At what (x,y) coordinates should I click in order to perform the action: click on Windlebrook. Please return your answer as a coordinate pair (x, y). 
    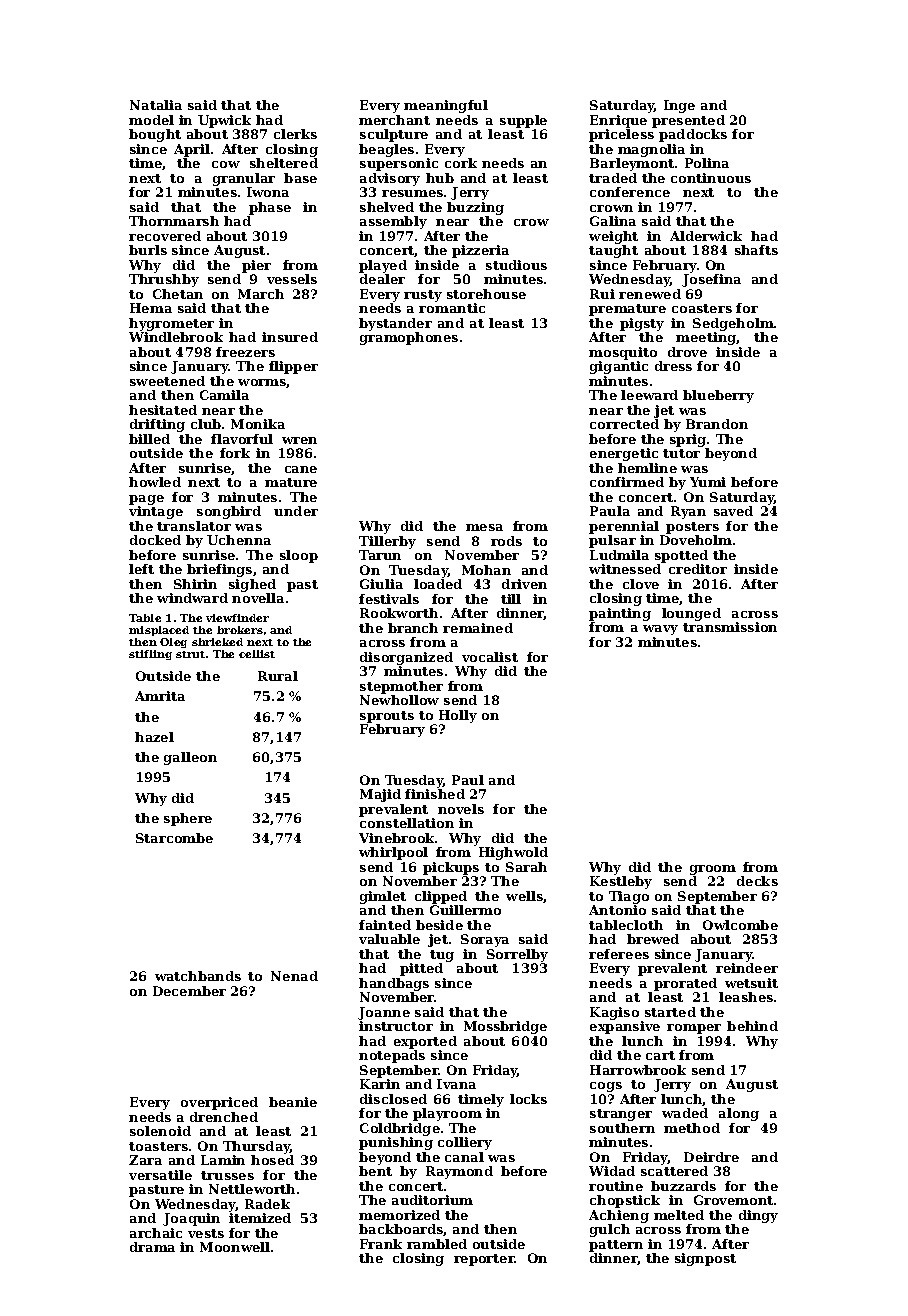
    Looking at the image, I should click on (176, 337).
